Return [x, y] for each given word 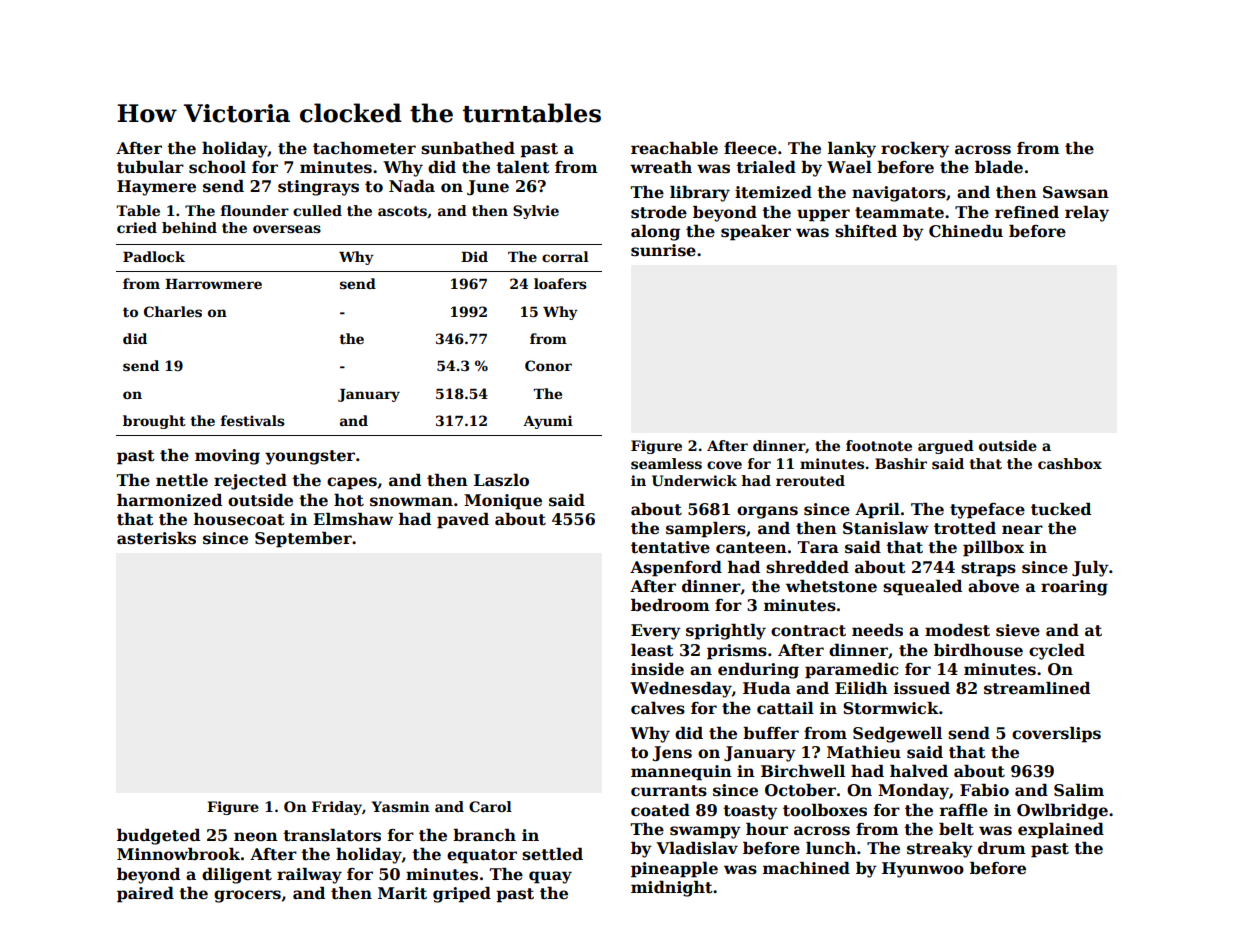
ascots [402, 211]
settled [552, 854]
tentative [670, 547]
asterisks [156, 538]
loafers [560, 283]
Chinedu [966, 231]
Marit [402, 893]
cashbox [1070, 463]
